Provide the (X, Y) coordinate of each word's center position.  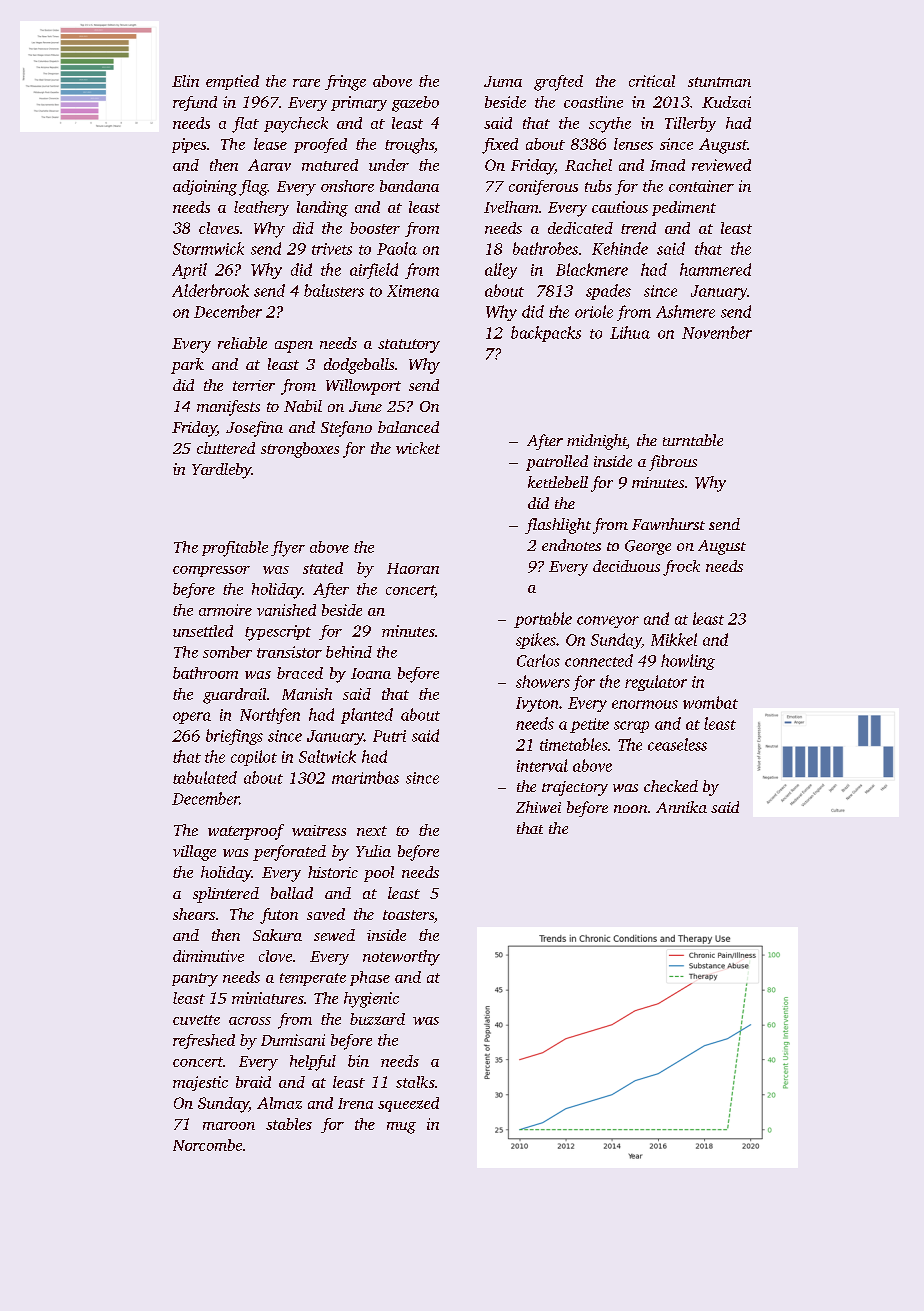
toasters (408, 915)
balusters (334, 290)
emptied (232, 82)
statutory (409, 346)
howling (688, 662)
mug (401, 1128)
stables (289, 1124)
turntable (693, 440)
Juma (503, 81)
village (194, 853)
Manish (307, 694)
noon (630, 809)
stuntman (719, 82)
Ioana (371, 673)
